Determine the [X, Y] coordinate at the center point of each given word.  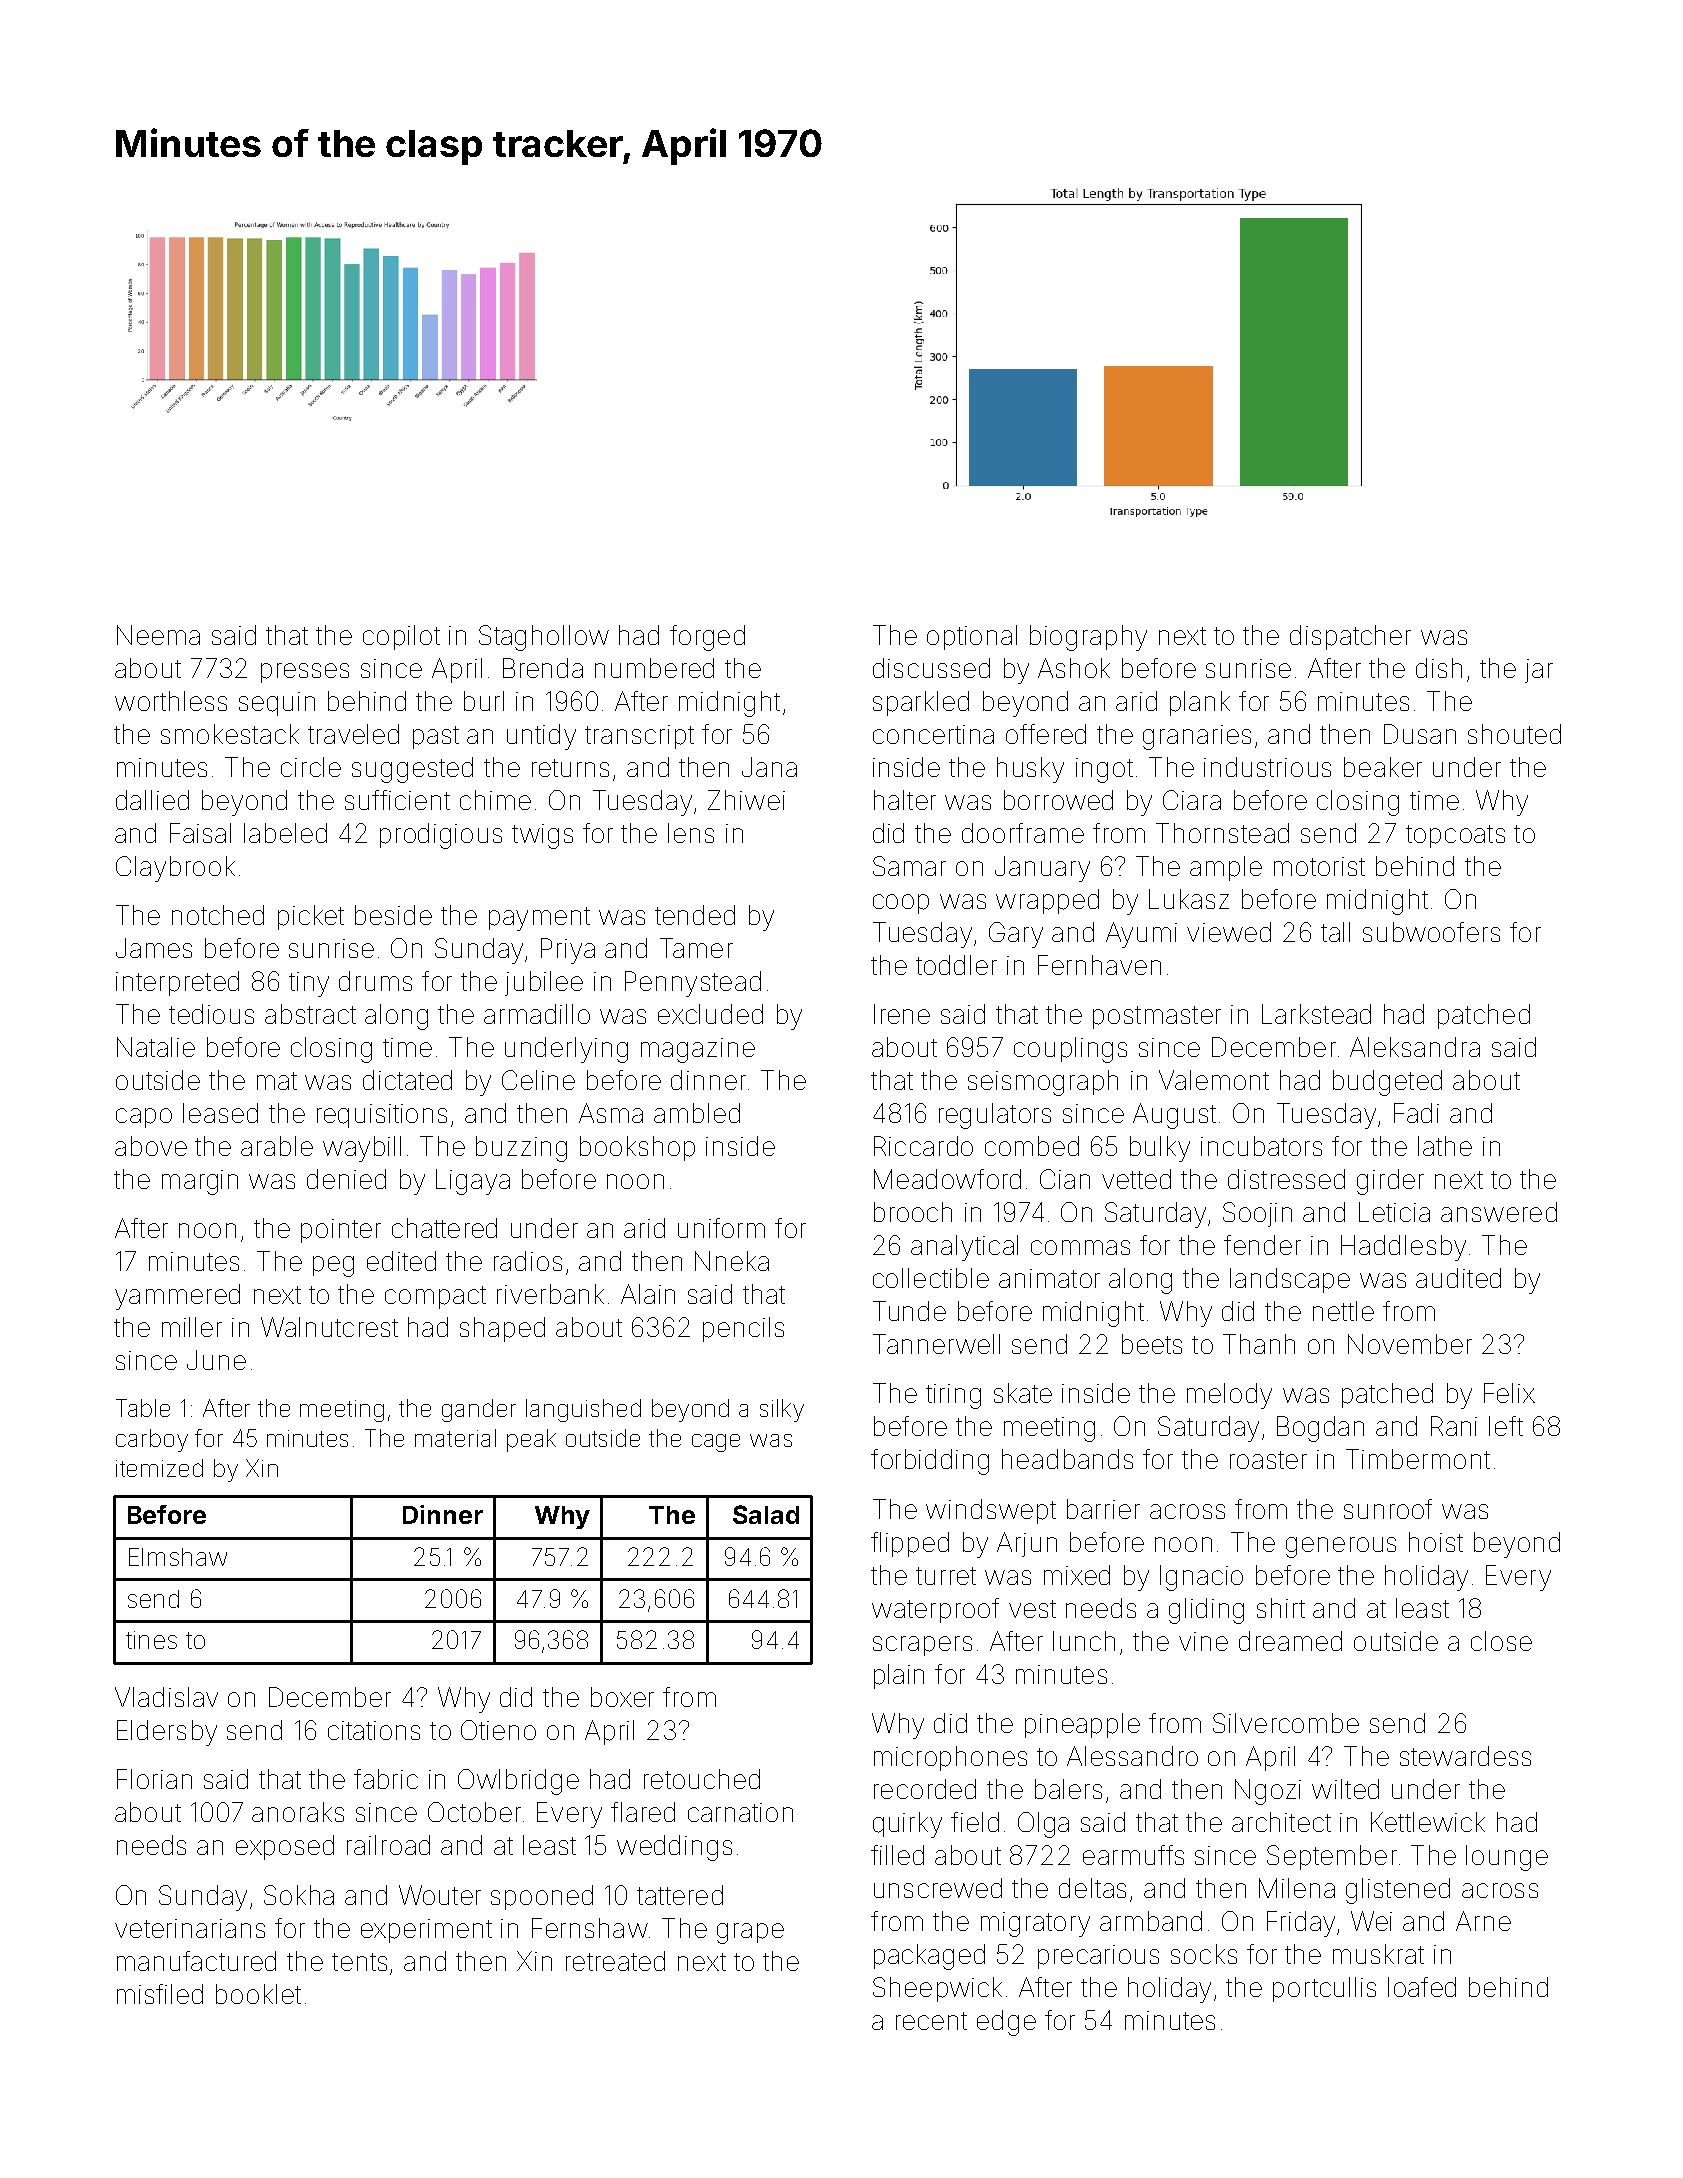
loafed [1422, 1987]
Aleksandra [1415, 1047]
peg [333, 1266]
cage [716, 1443]
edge [1006, 2023]
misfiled [160, 1994]
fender [1262, 1245]
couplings [1070, 1050]
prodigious [441, 836]
